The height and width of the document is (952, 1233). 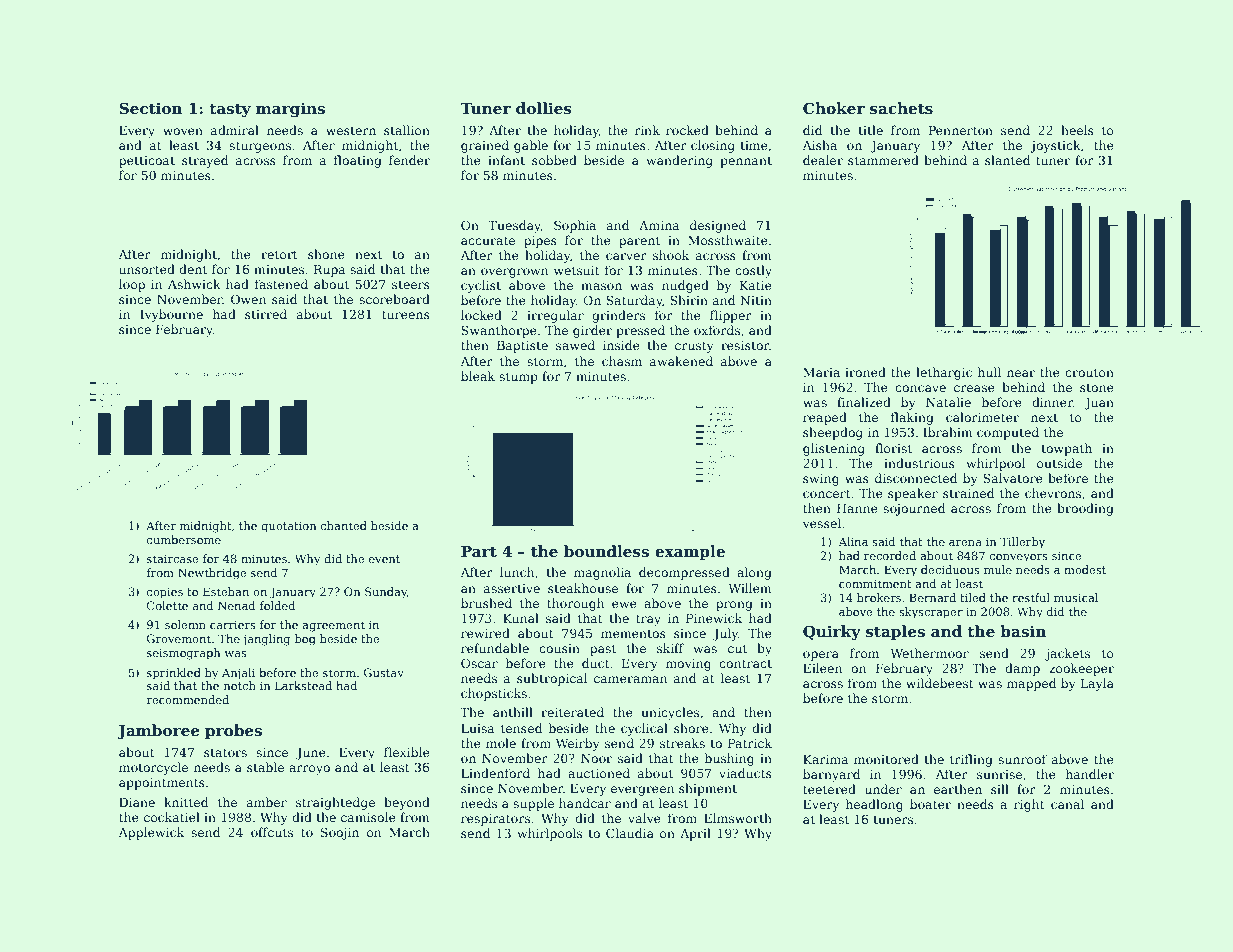 I want to click on Mossthwaite, so click(x=728, y=240).
